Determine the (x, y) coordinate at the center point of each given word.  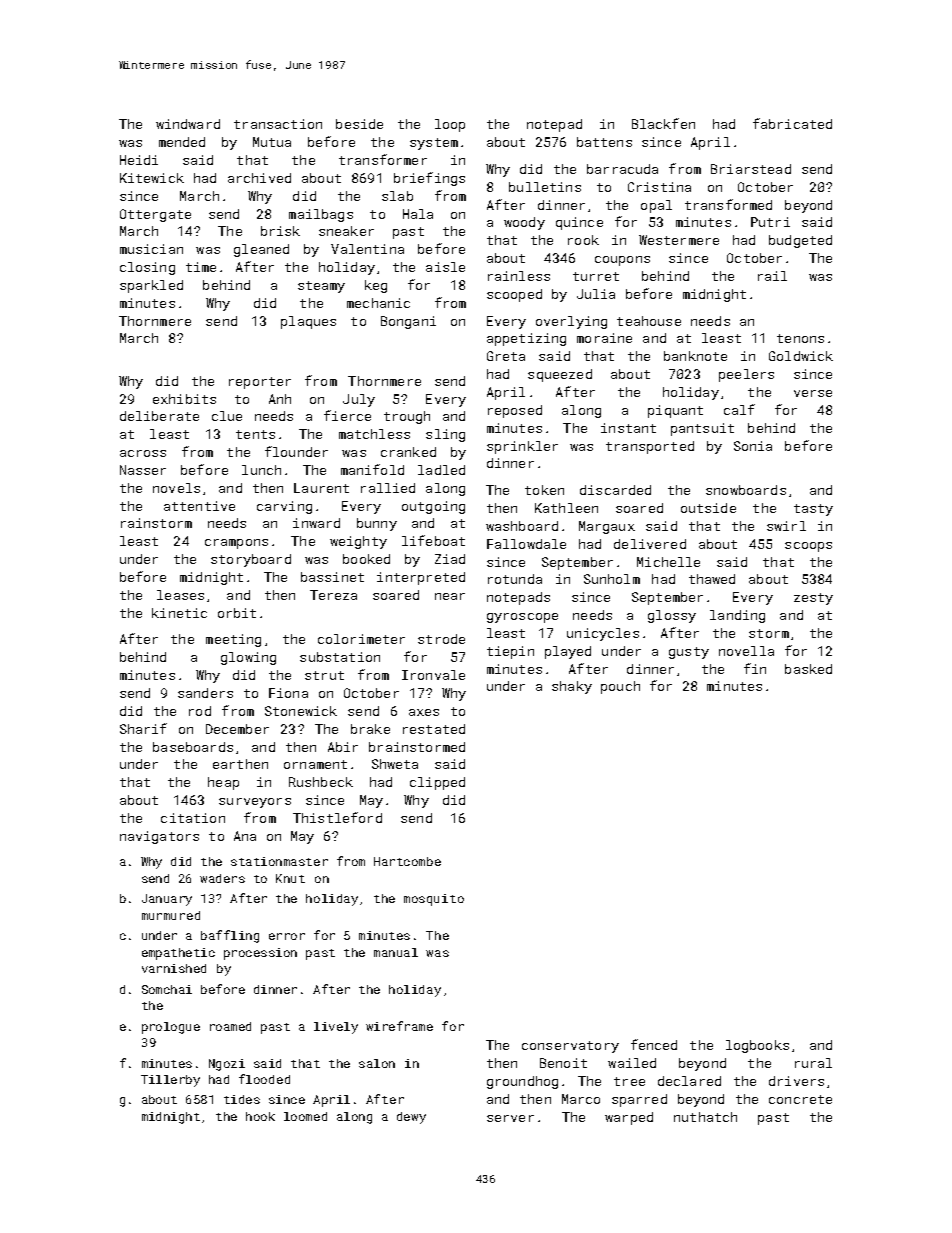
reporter (260, 383)
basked (808, 669)
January (167, 900)
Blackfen (663, 123)
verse (813, 393)
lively (336, 1028)
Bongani (408, 322)
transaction (278, 124)
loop (450, 125)
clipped (437, 783)
